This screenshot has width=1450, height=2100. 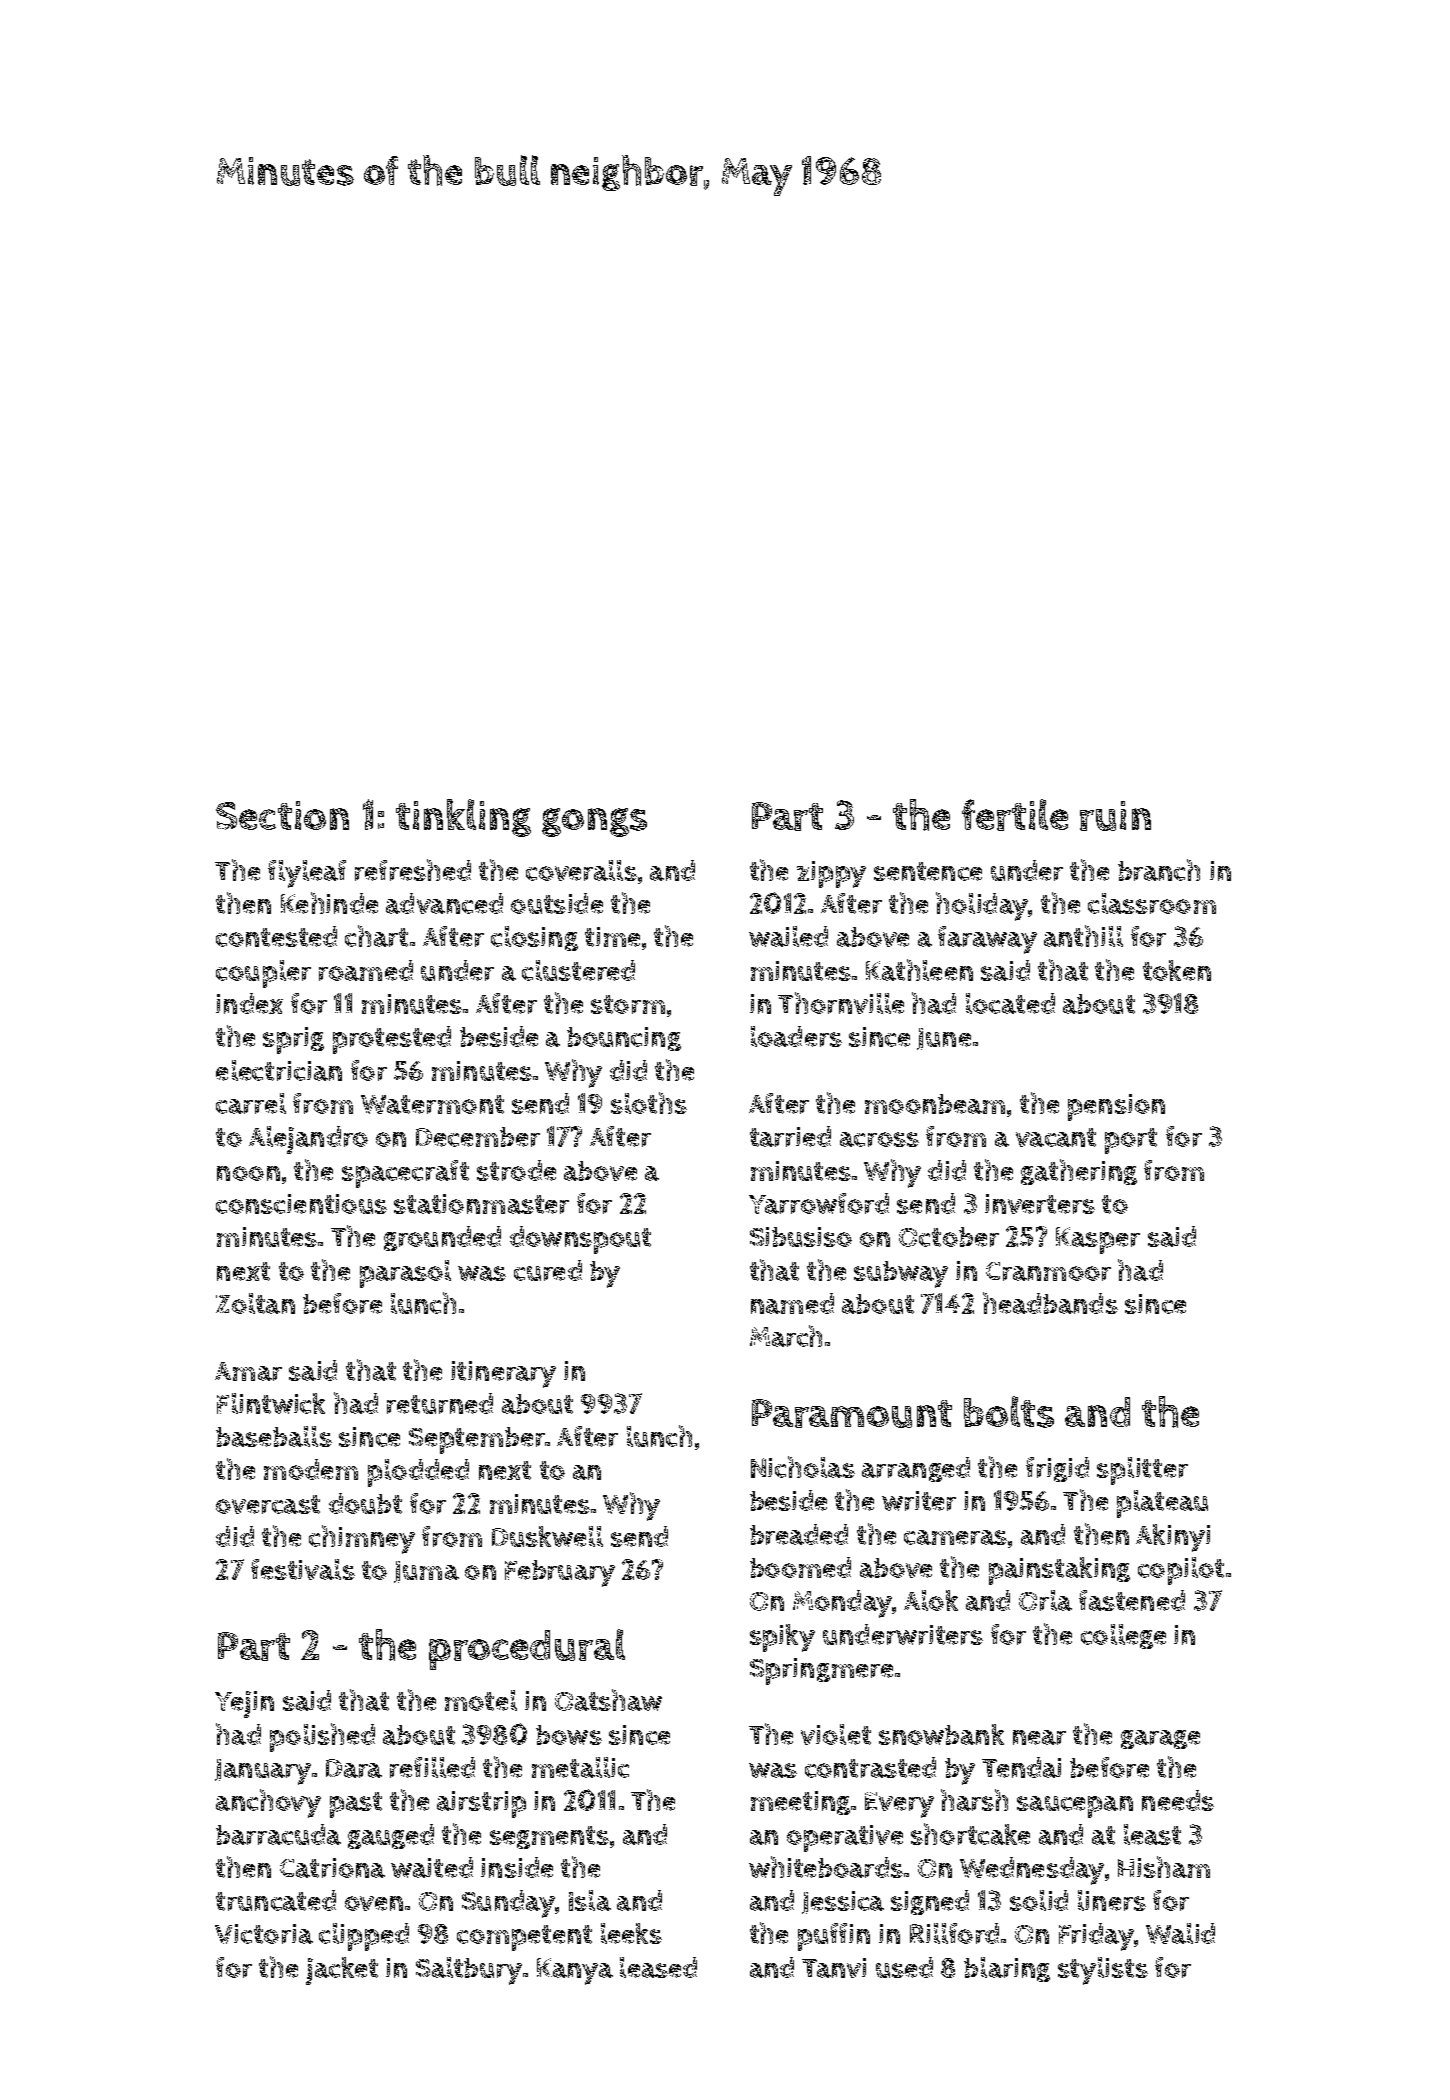 I want to click on tinkling, so click(x=463, y=818).
